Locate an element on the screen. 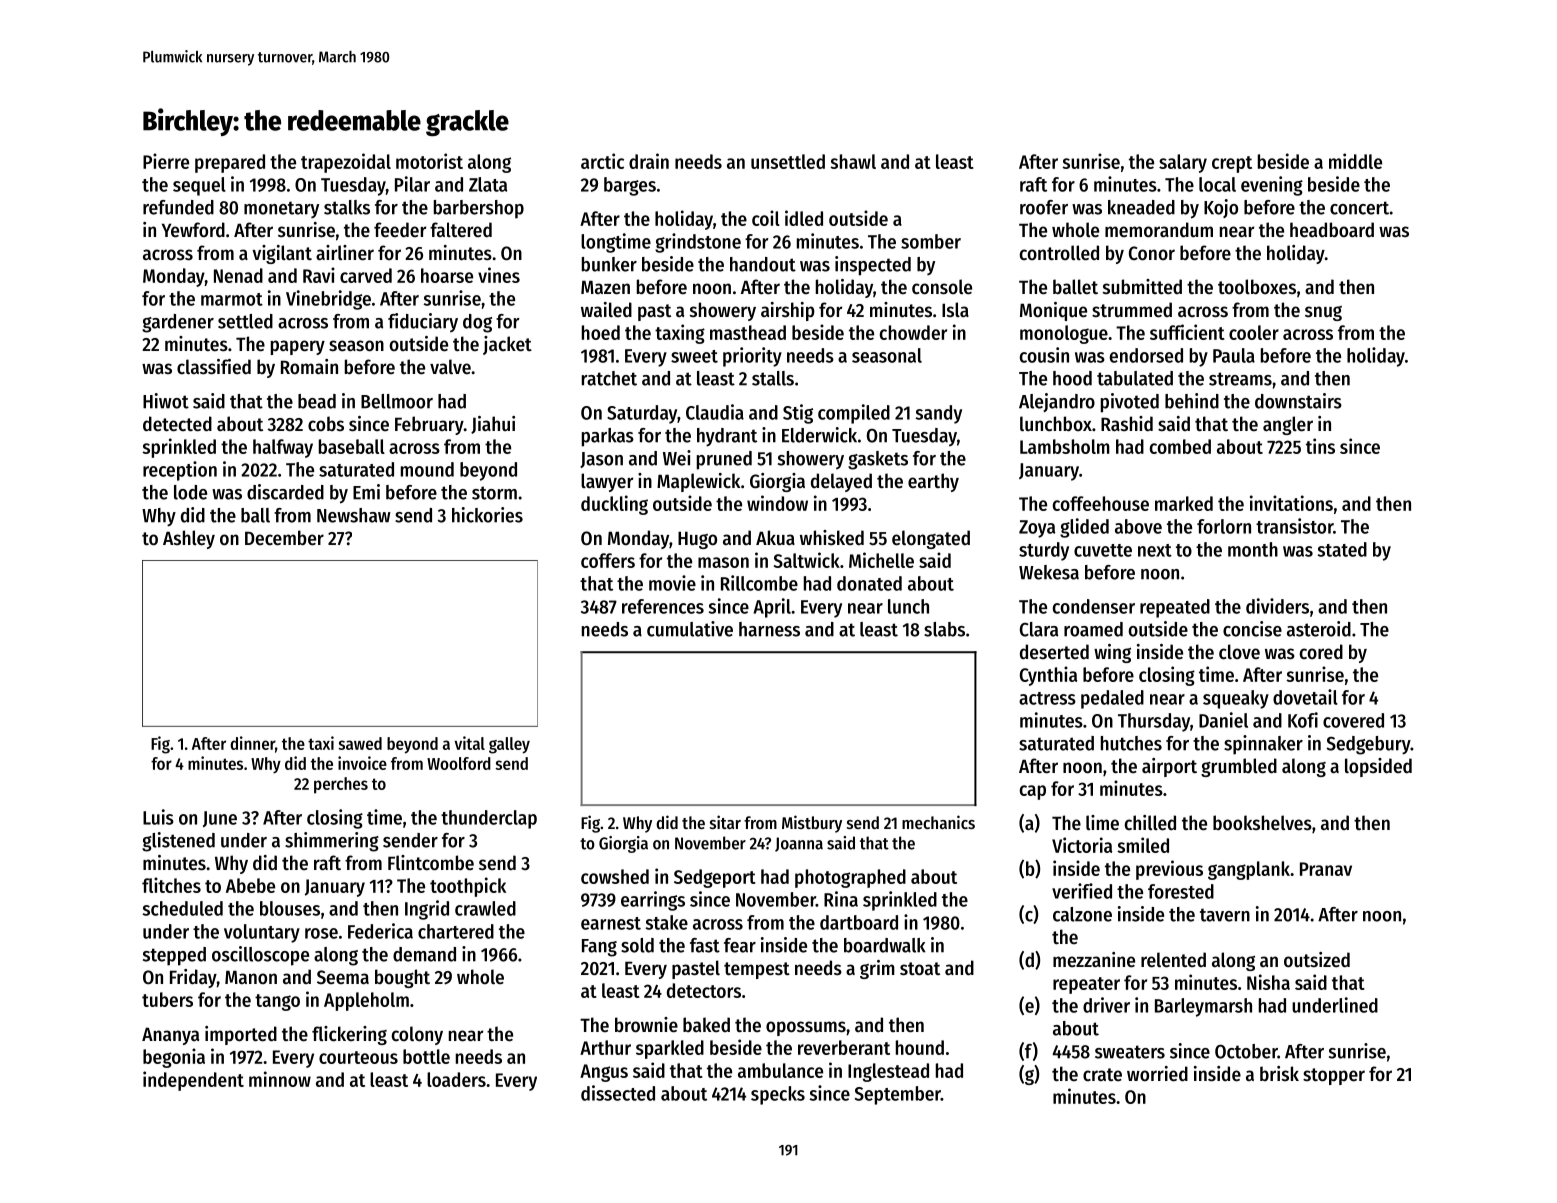  stated is located at coordinates (1342, 549).
